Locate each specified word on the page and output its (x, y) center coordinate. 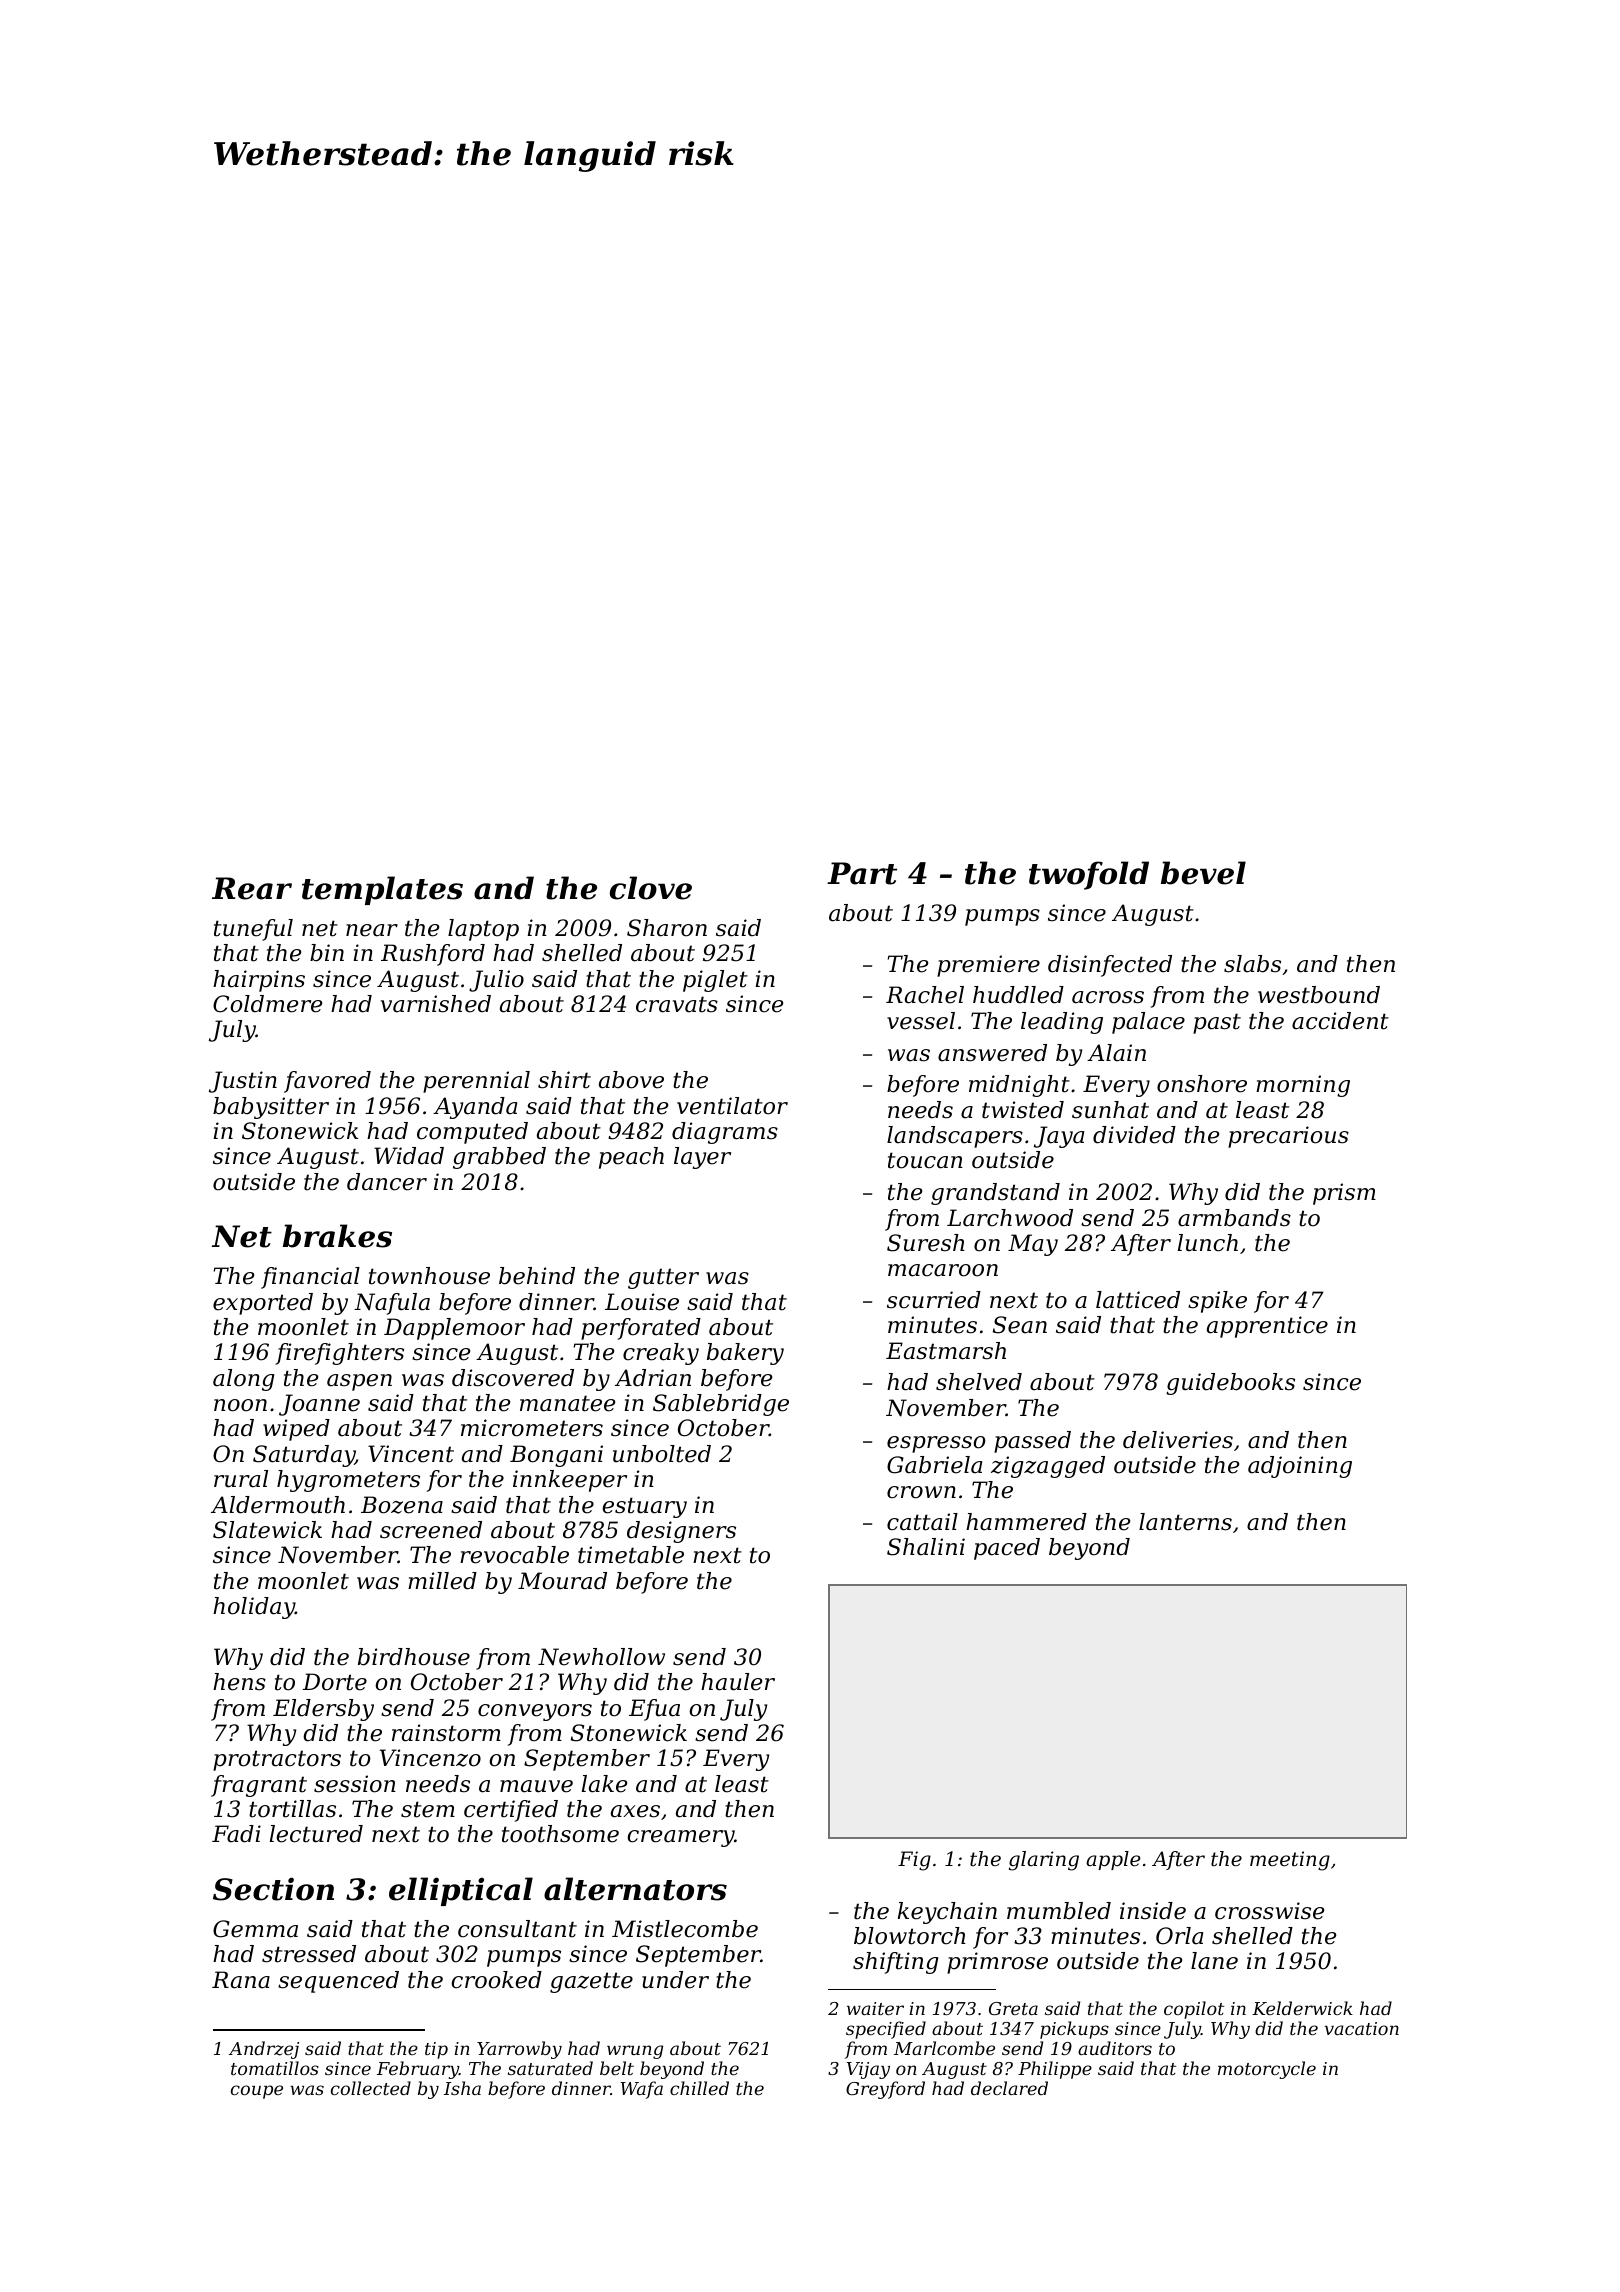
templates (382, 890)
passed (1032, 1442)
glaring (1044, 1861)
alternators (635, 1889)
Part (862, 873)
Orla (1179, 1936)
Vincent (411, 1454)
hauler (738, 1682)
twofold (1089, 875)
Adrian (653, 1378)
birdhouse (414, 1657)
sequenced (338, 1982)
